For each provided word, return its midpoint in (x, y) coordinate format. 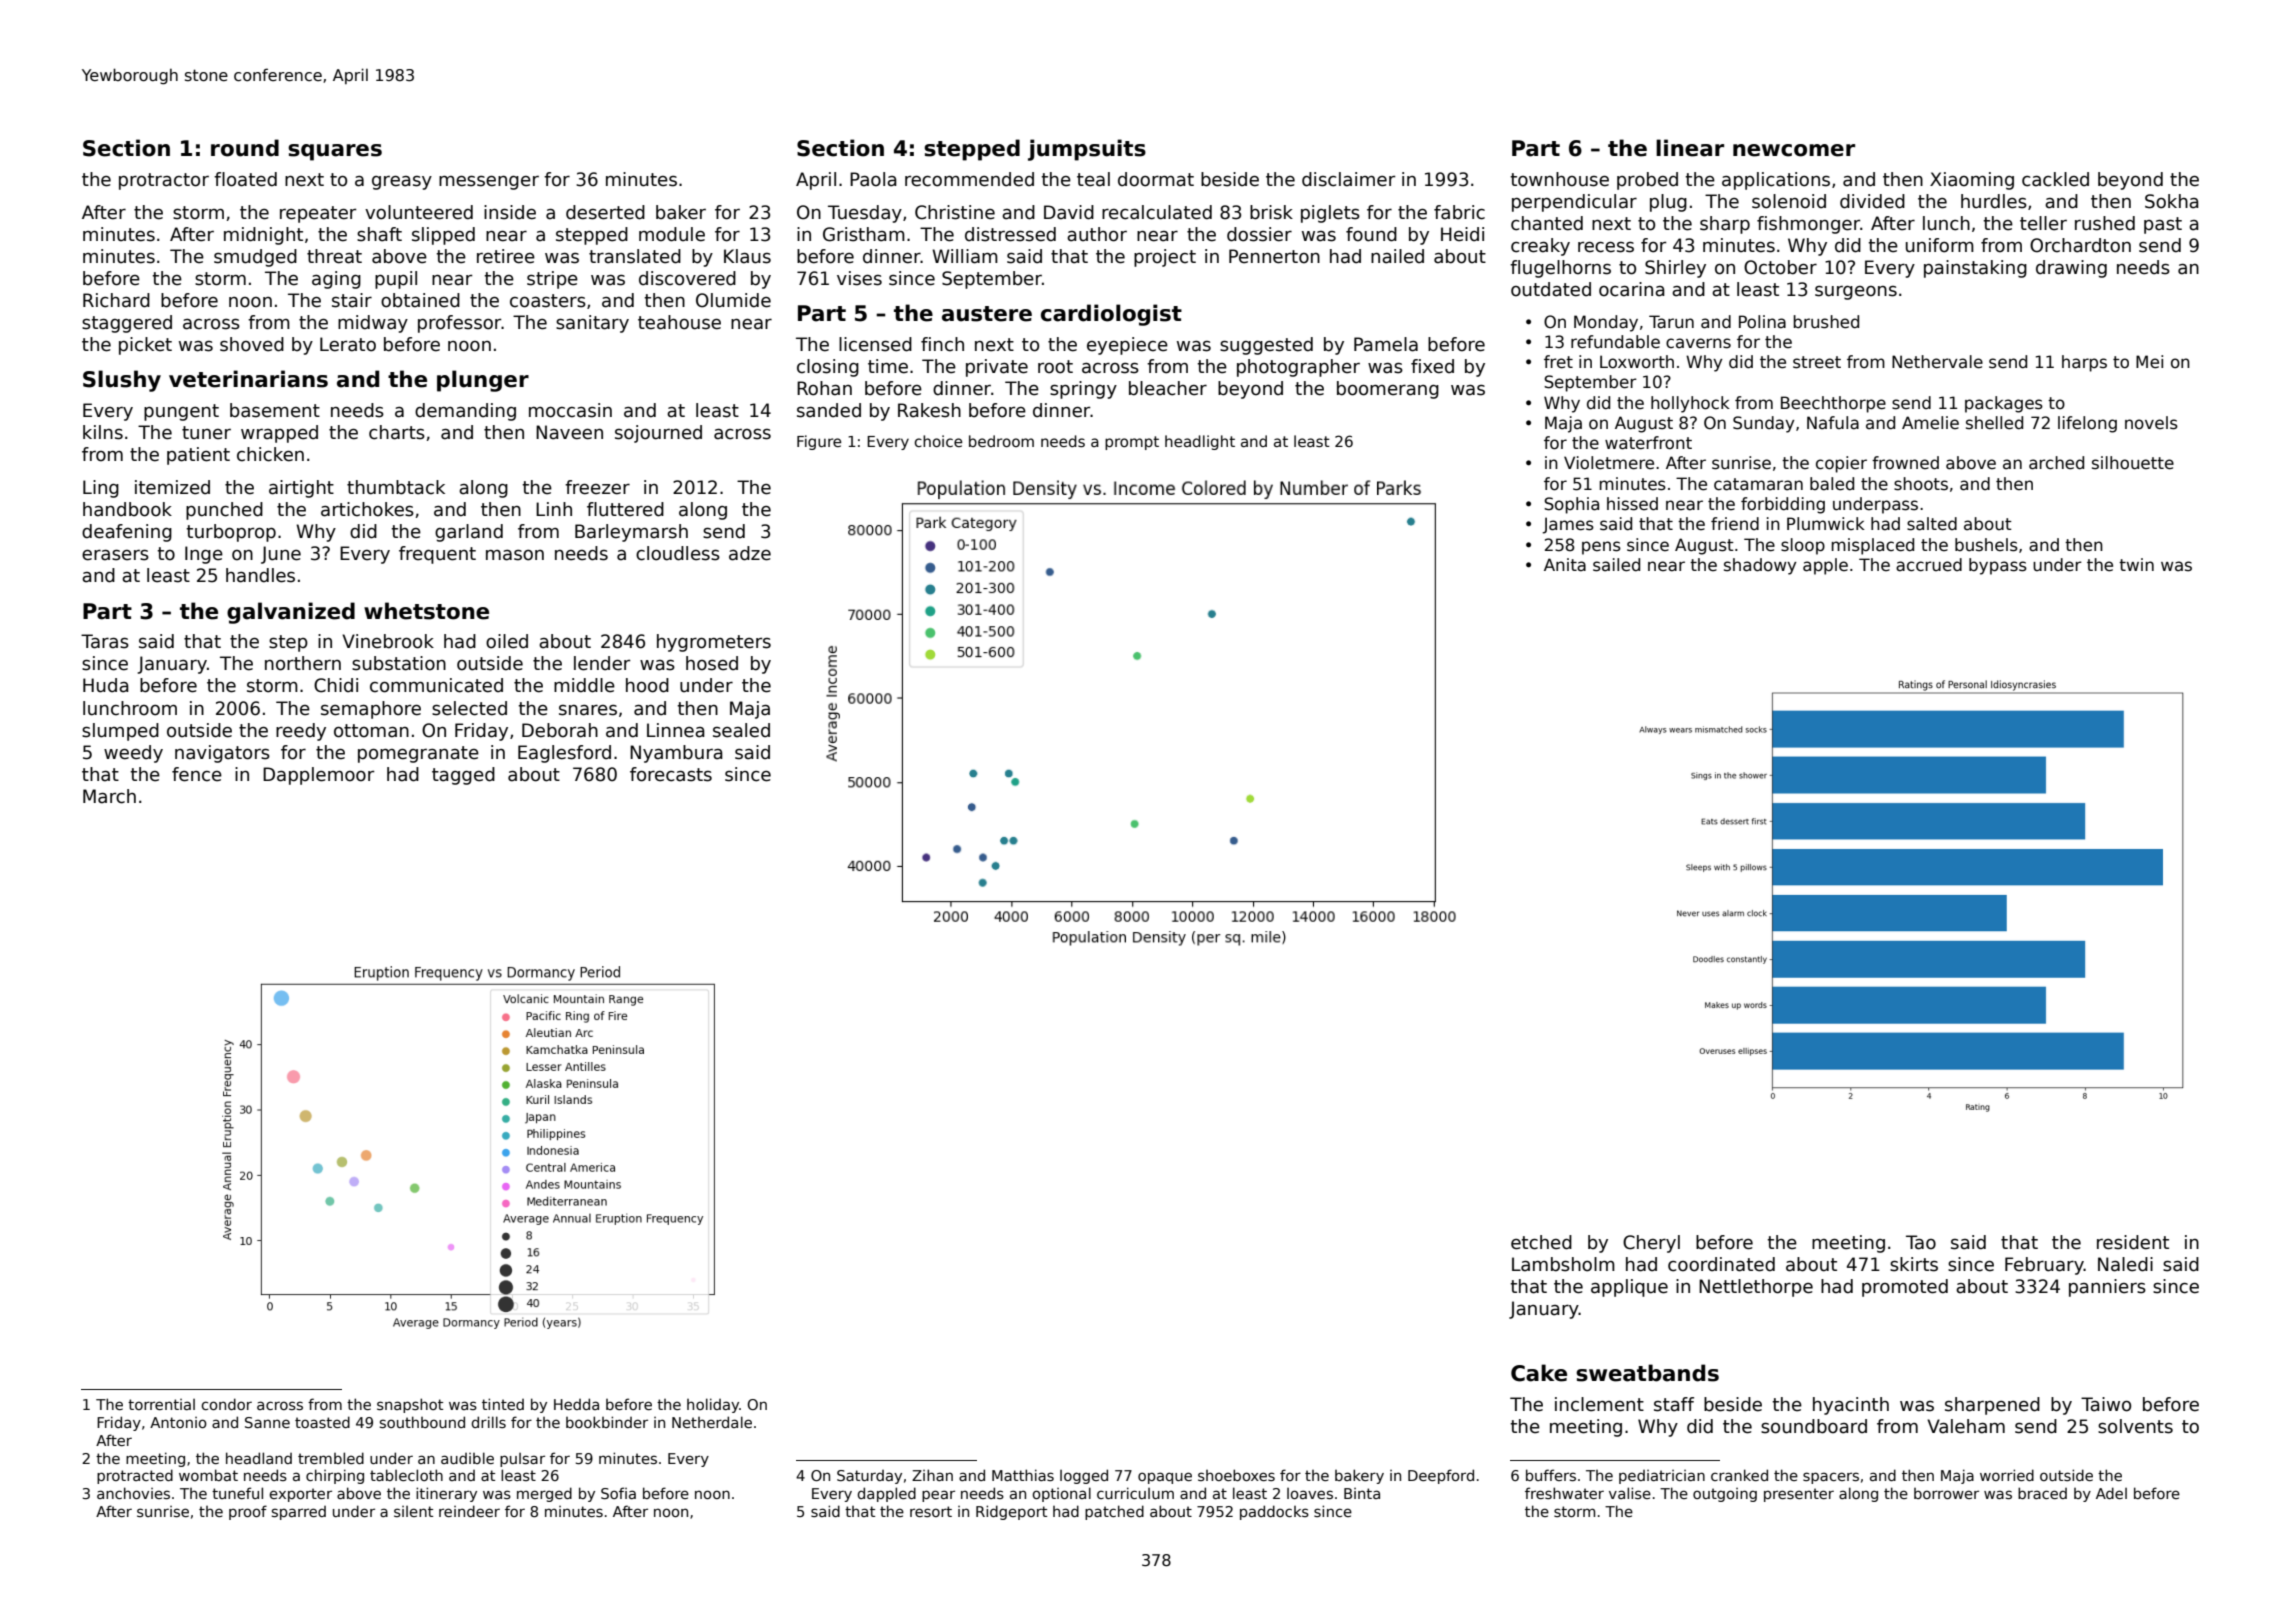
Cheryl (1651, 1244)
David (1069, 212)
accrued (1929, 565)
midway (373, 324)
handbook (127, 509)
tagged (463, 776)
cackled (2055, 179)
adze (750, 553)
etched (1541, 1242)
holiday (713, 1405)
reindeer (469, 1511)
